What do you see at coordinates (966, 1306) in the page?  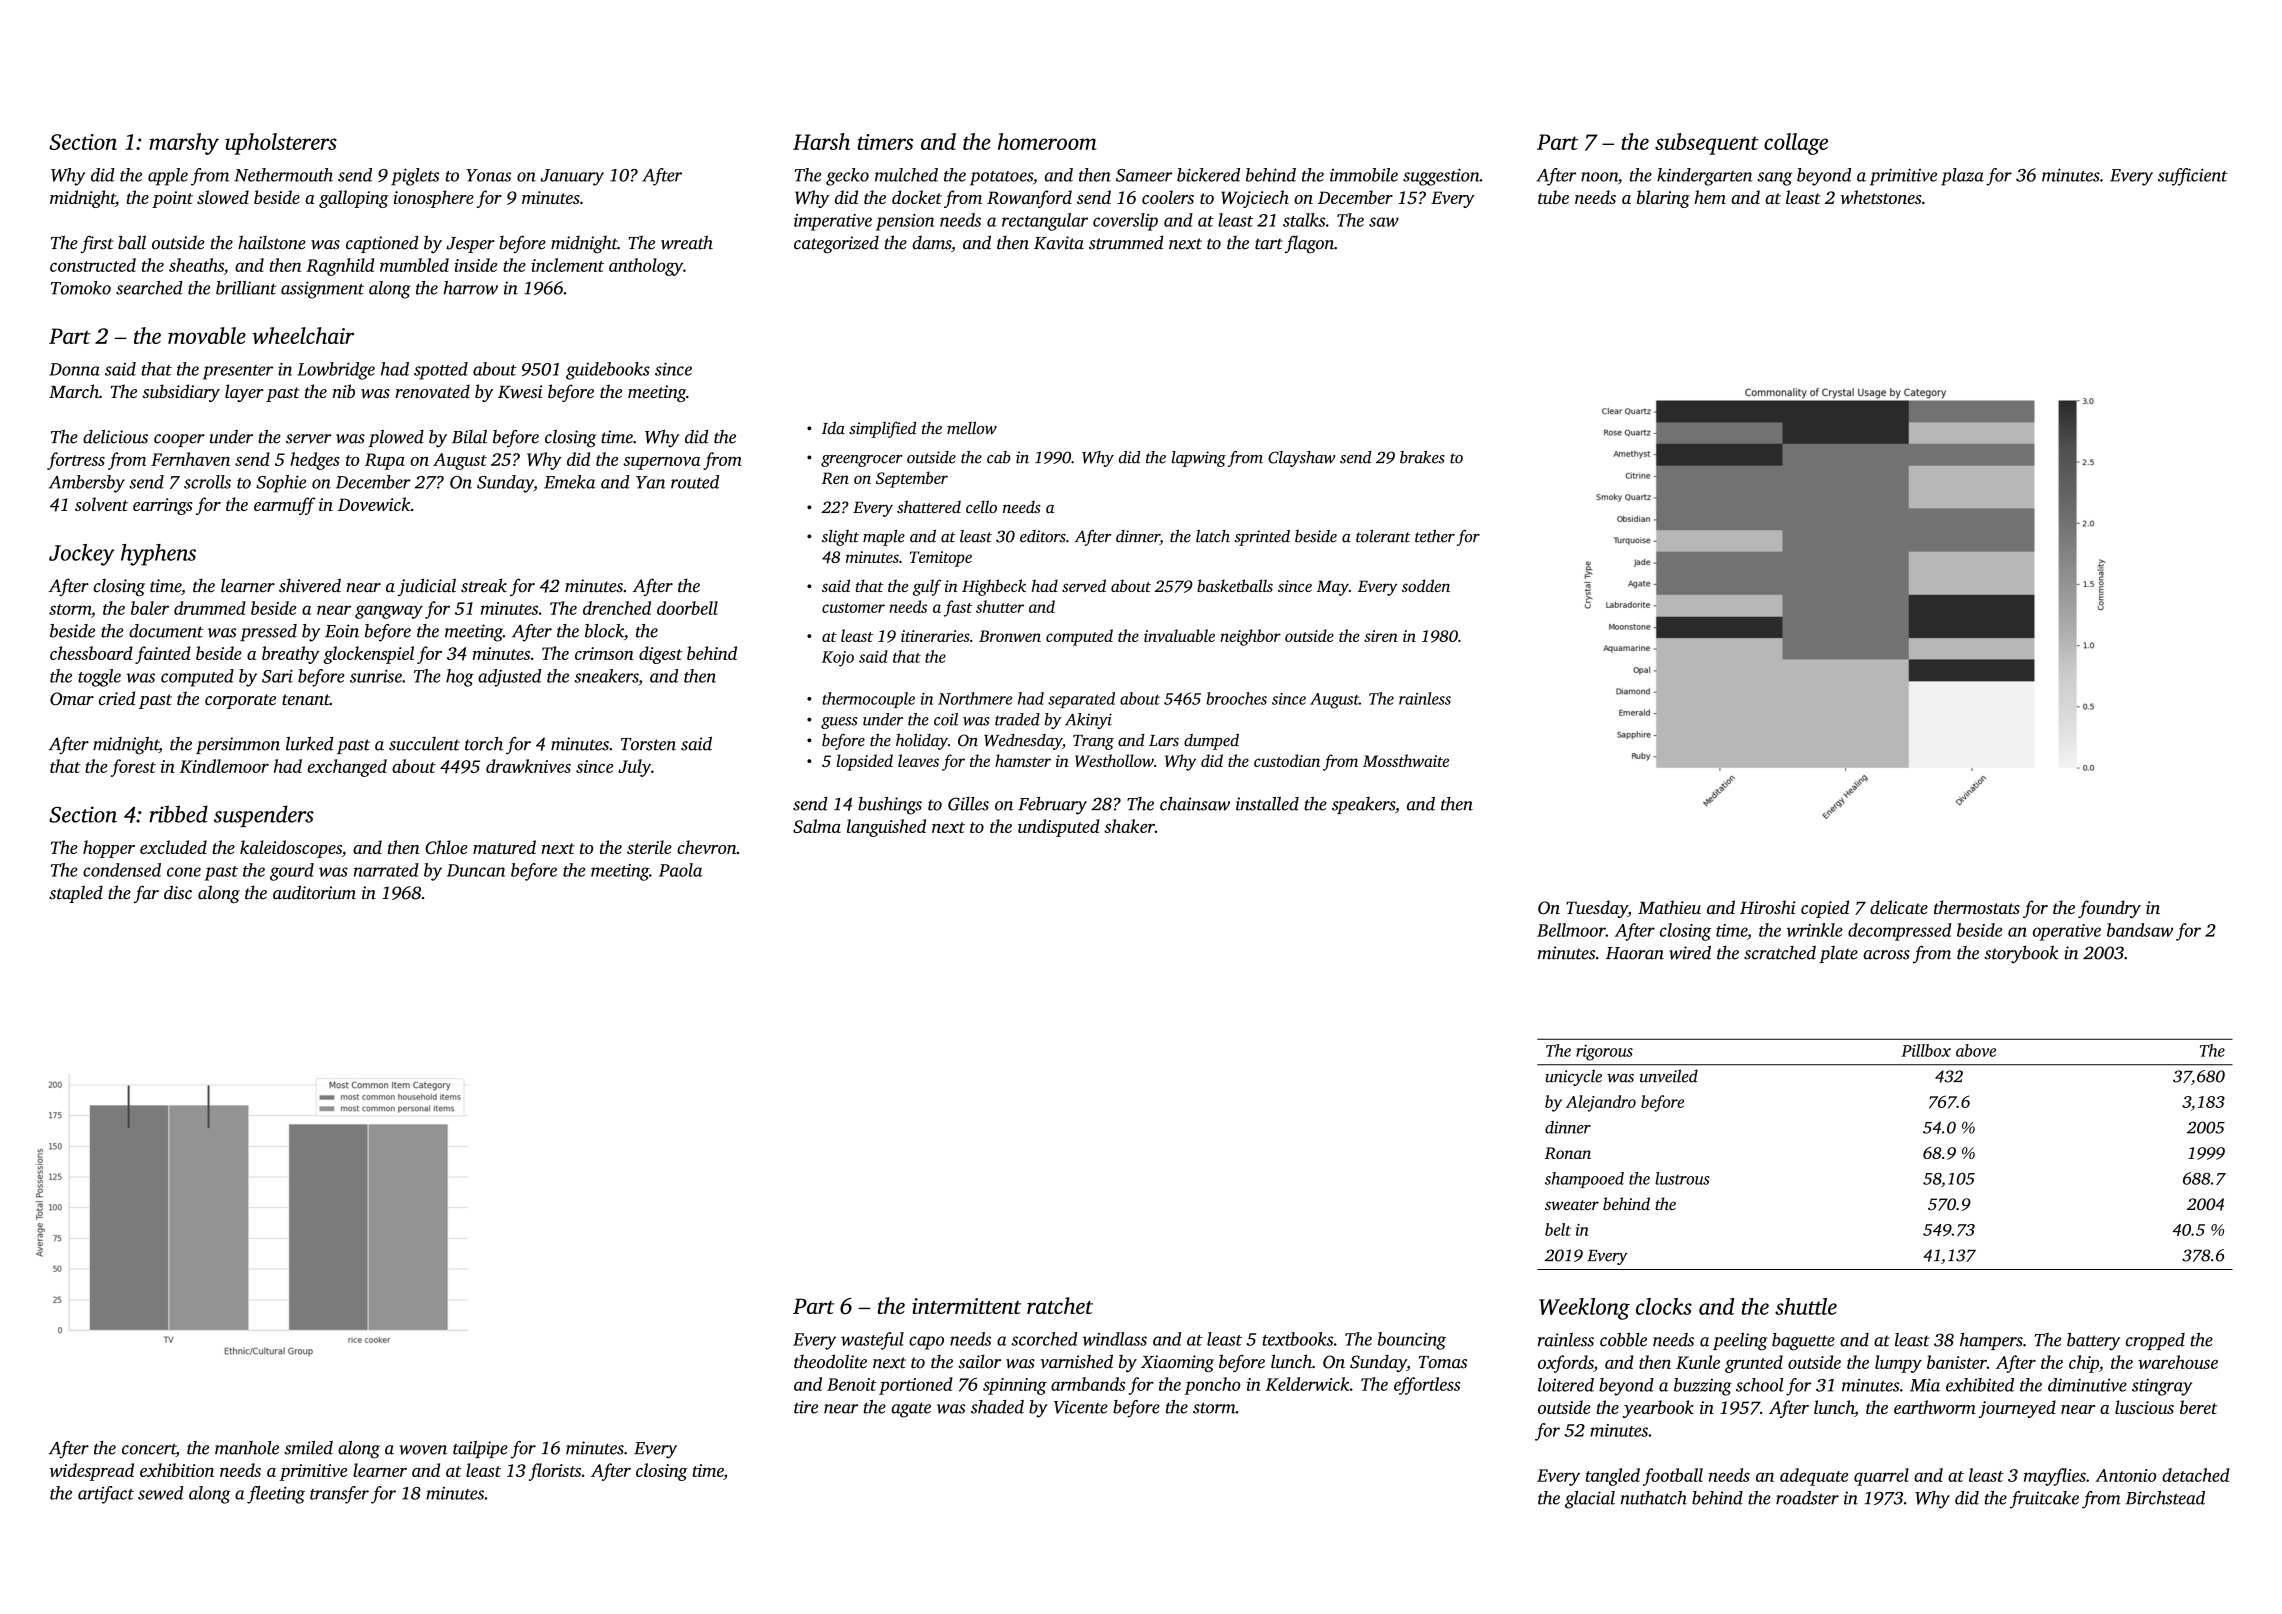 I see `intermittent` at bounding box center [966, 1306].
